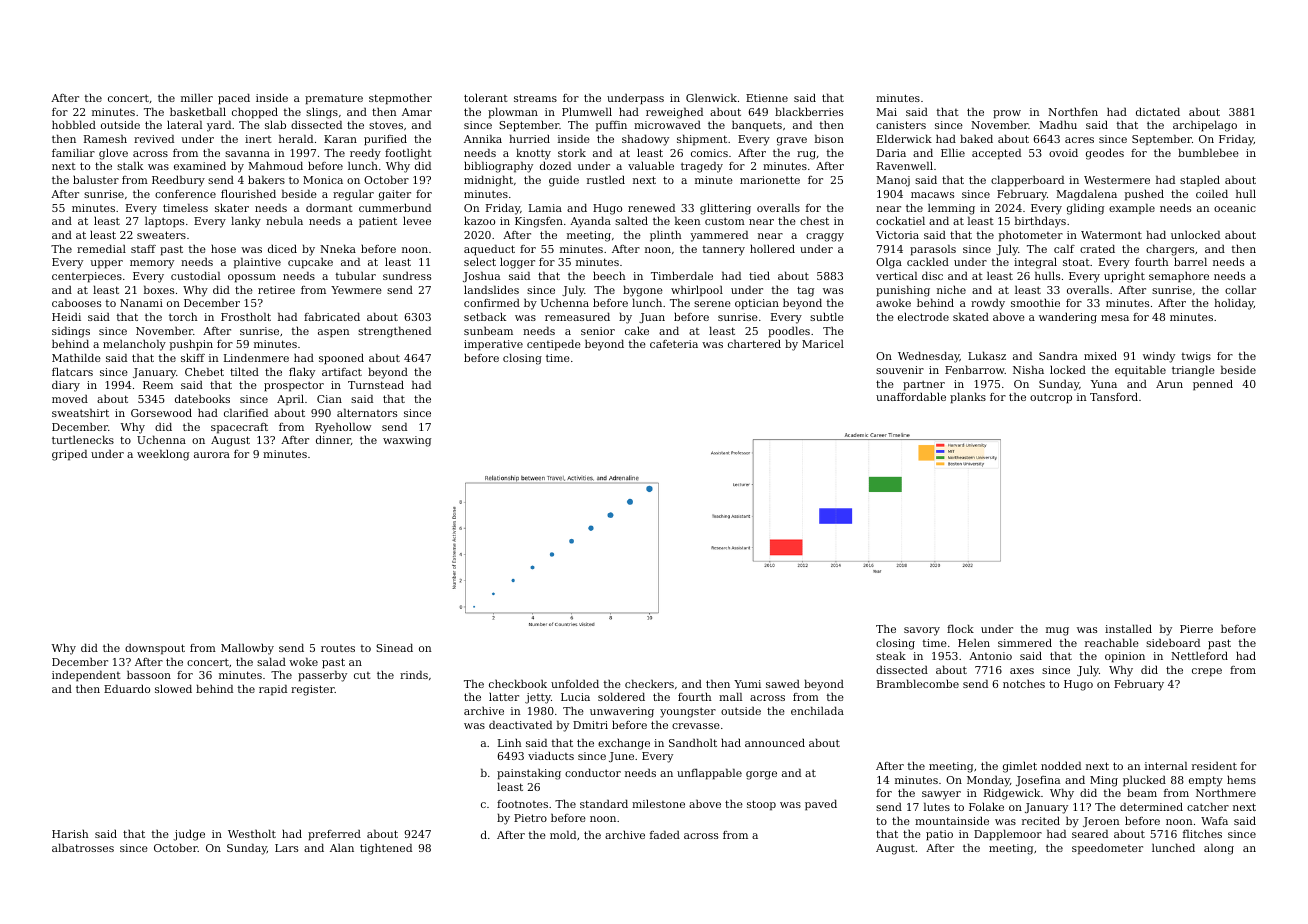  Describe the element at coordinates (338, 648) in the image. I see `routes` at that location.
